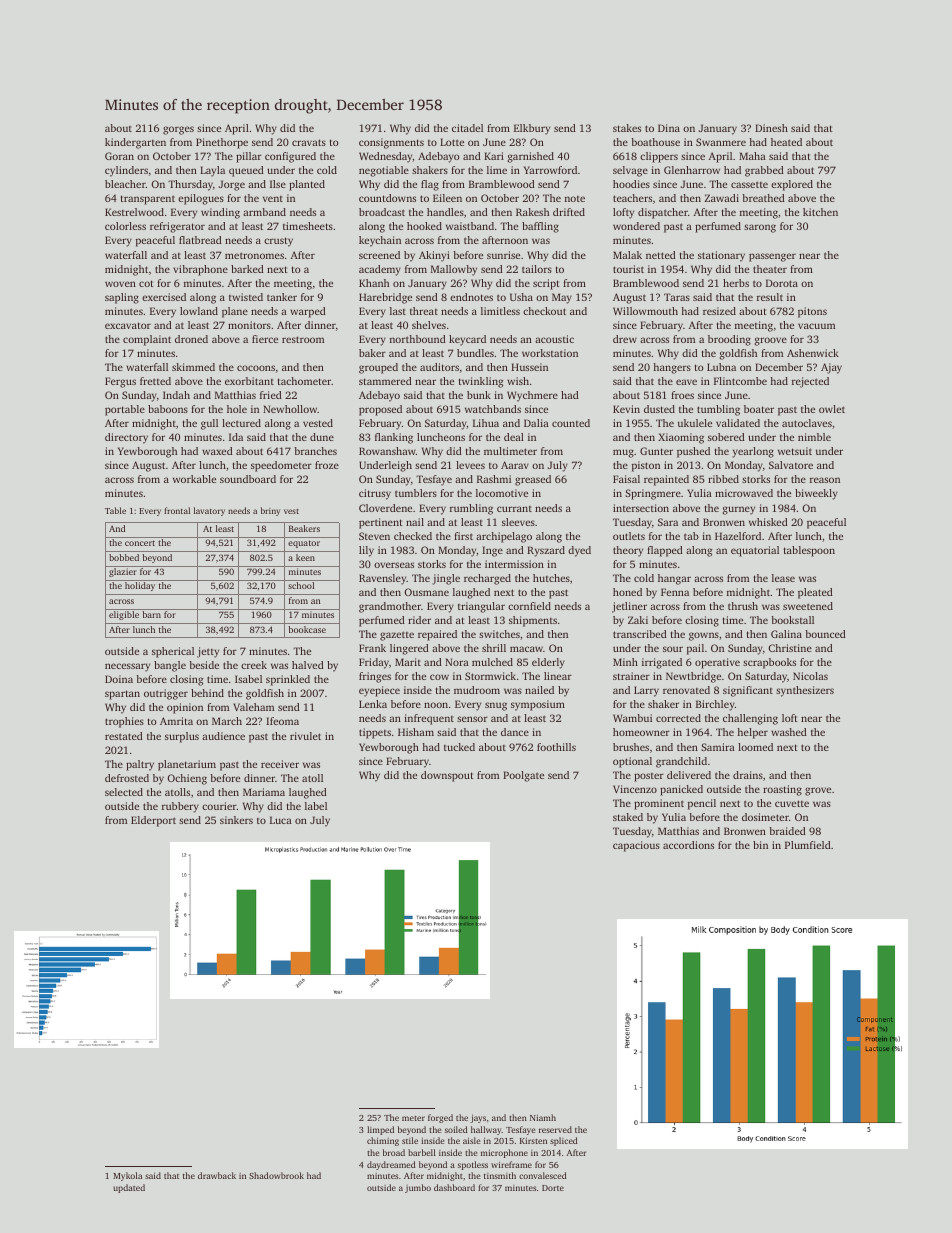  What do you see at coordinates (726, 437) in the image?
I see `sobered` at bounding box center [726, 437].
